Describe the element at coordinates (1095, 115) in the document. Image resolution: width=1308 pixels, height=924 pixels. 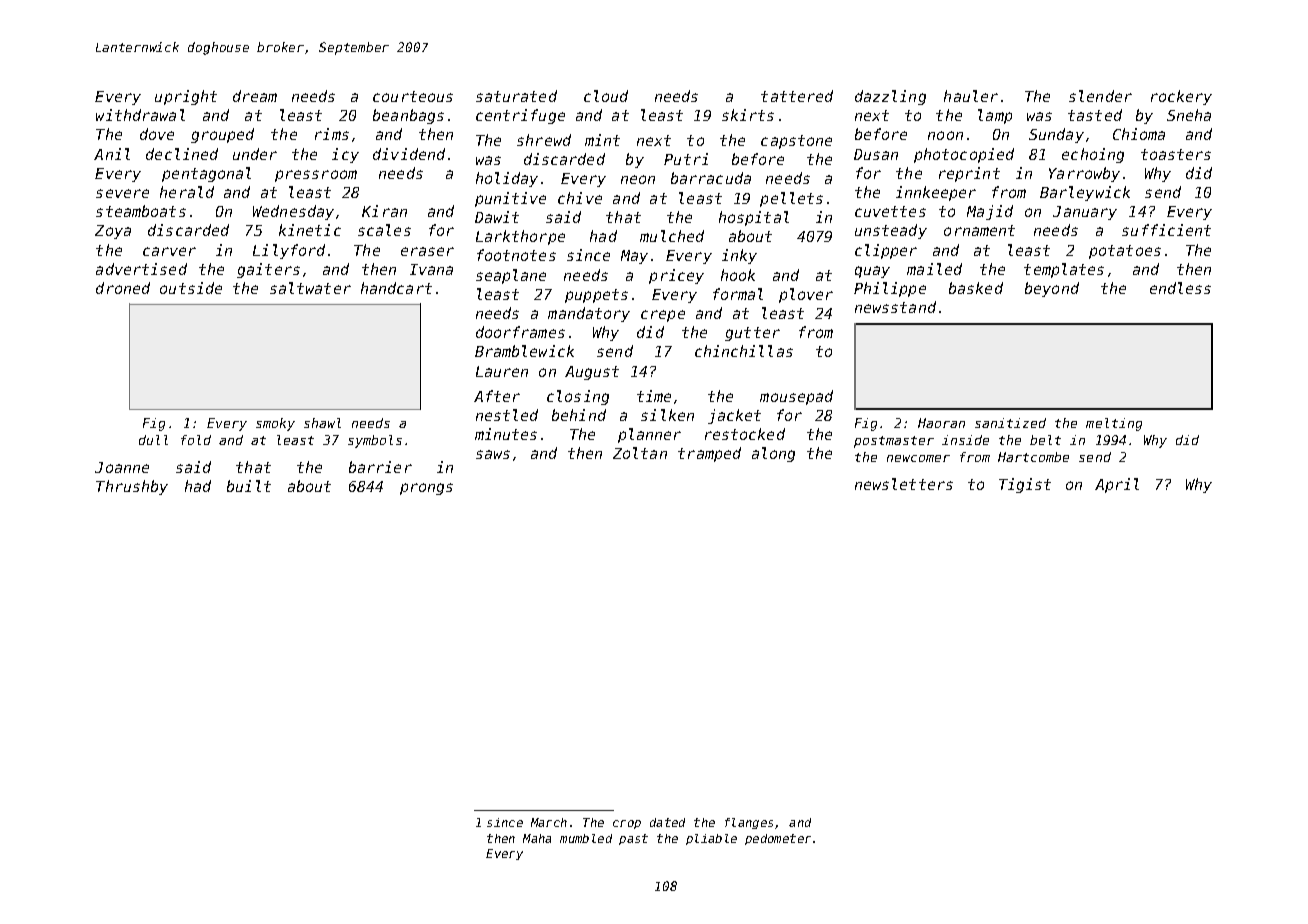
I see `tasted` at that location.
